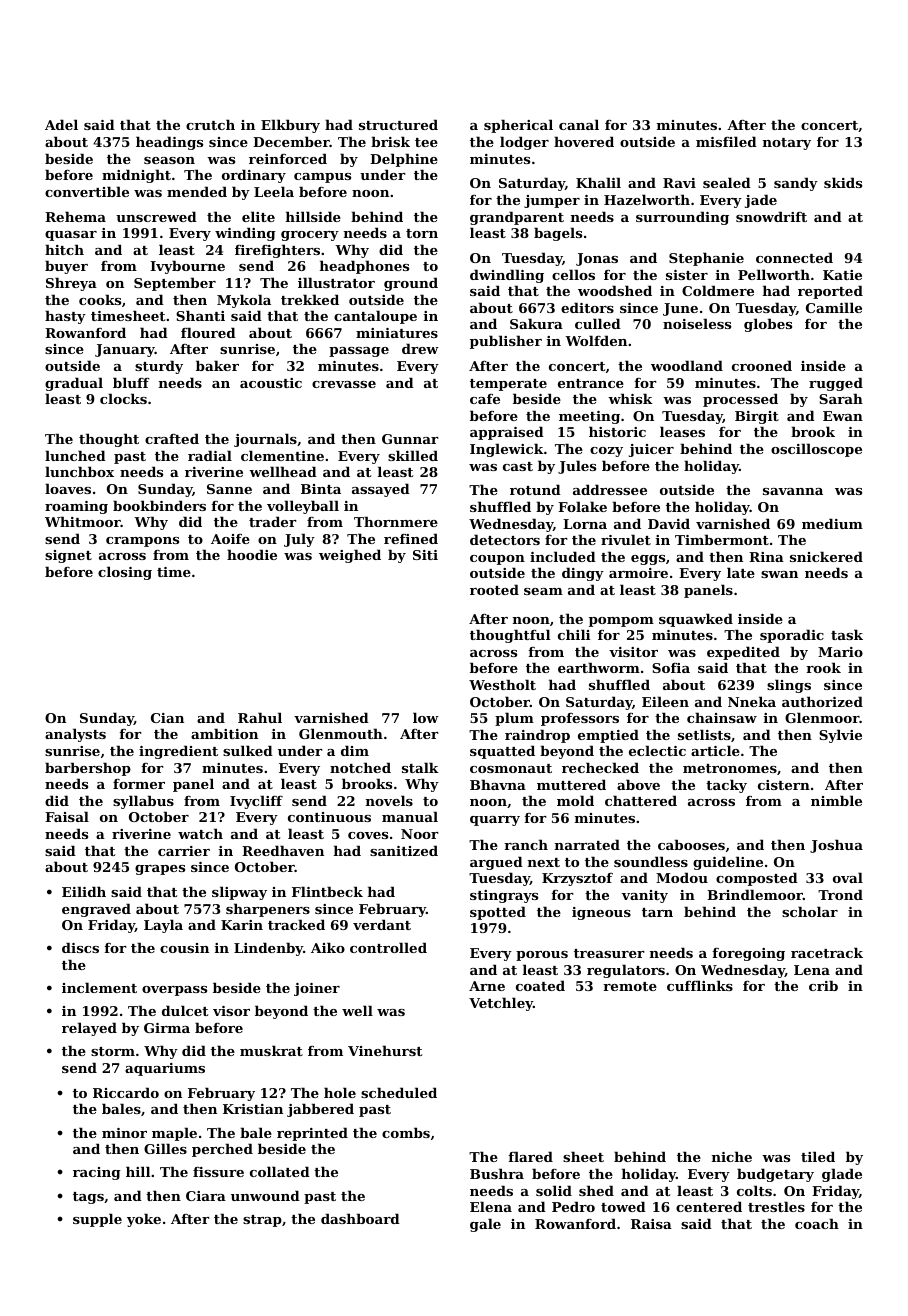 The image size is (908, 1316). What do you see at coordinates (762, 365) in the document?
I see `crooned` at bounding box center [762, 365].
